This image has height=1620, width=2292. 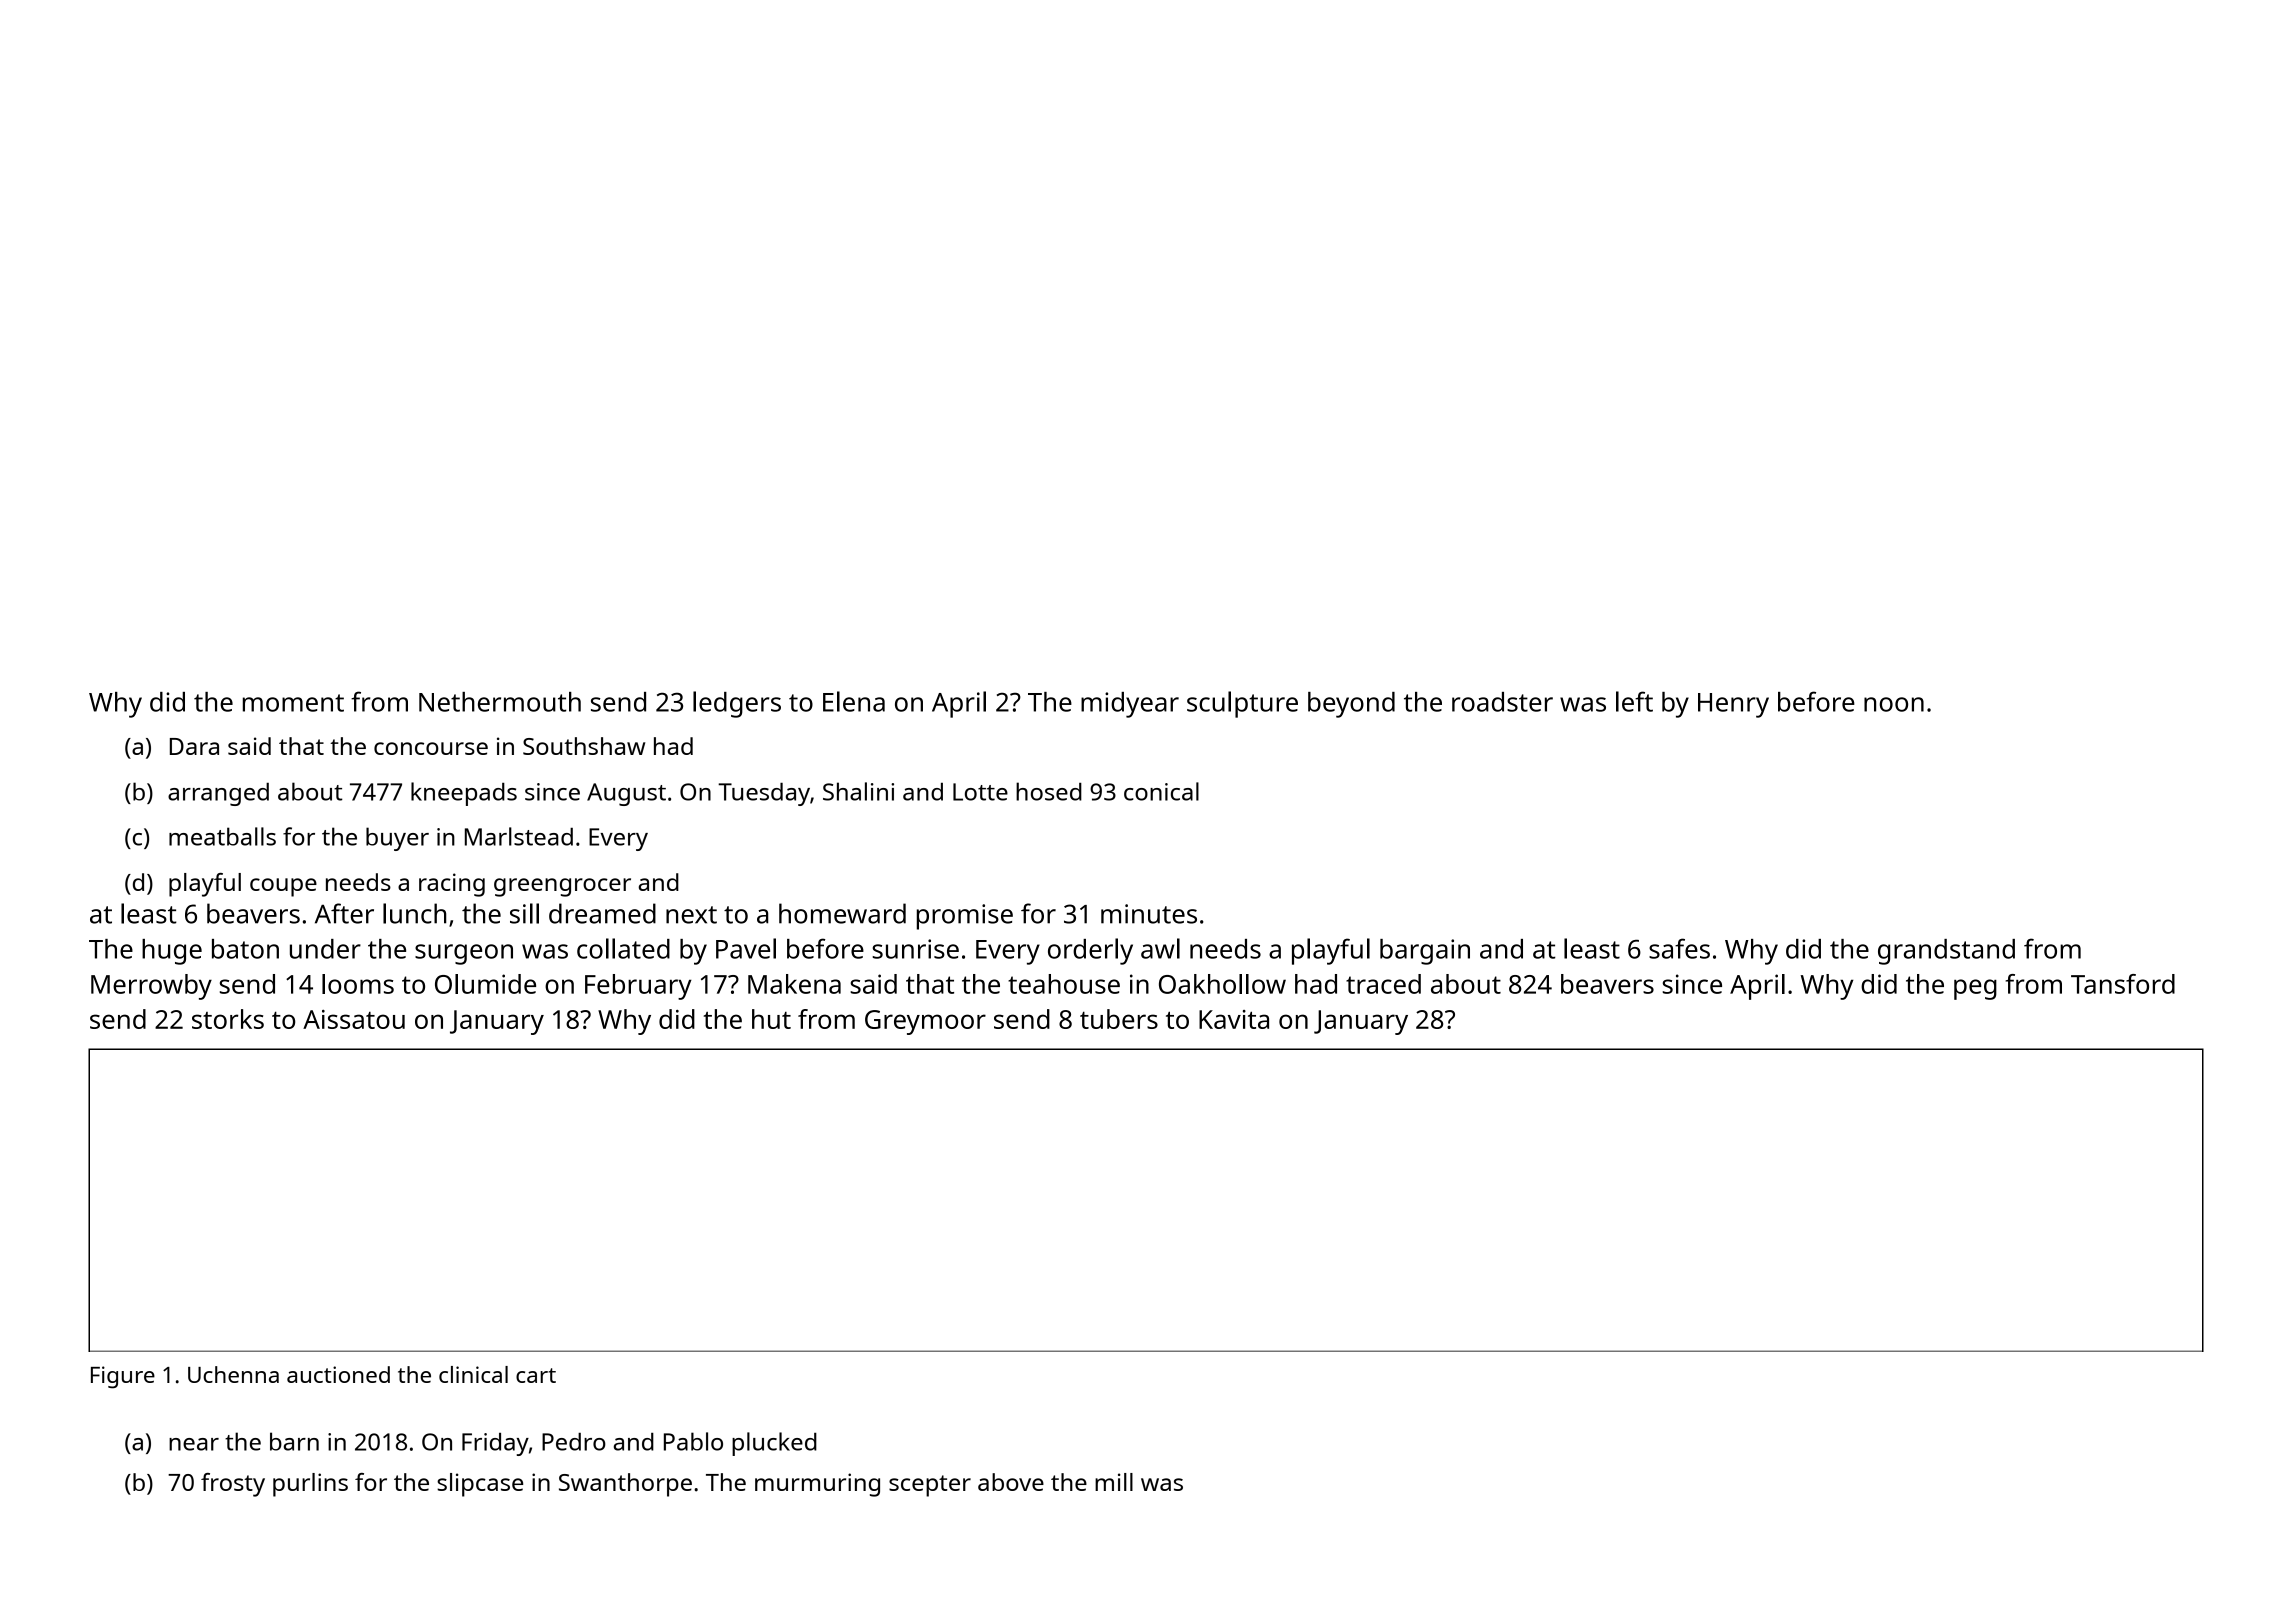 I want to click on racing, so click(x=452, y=885).
